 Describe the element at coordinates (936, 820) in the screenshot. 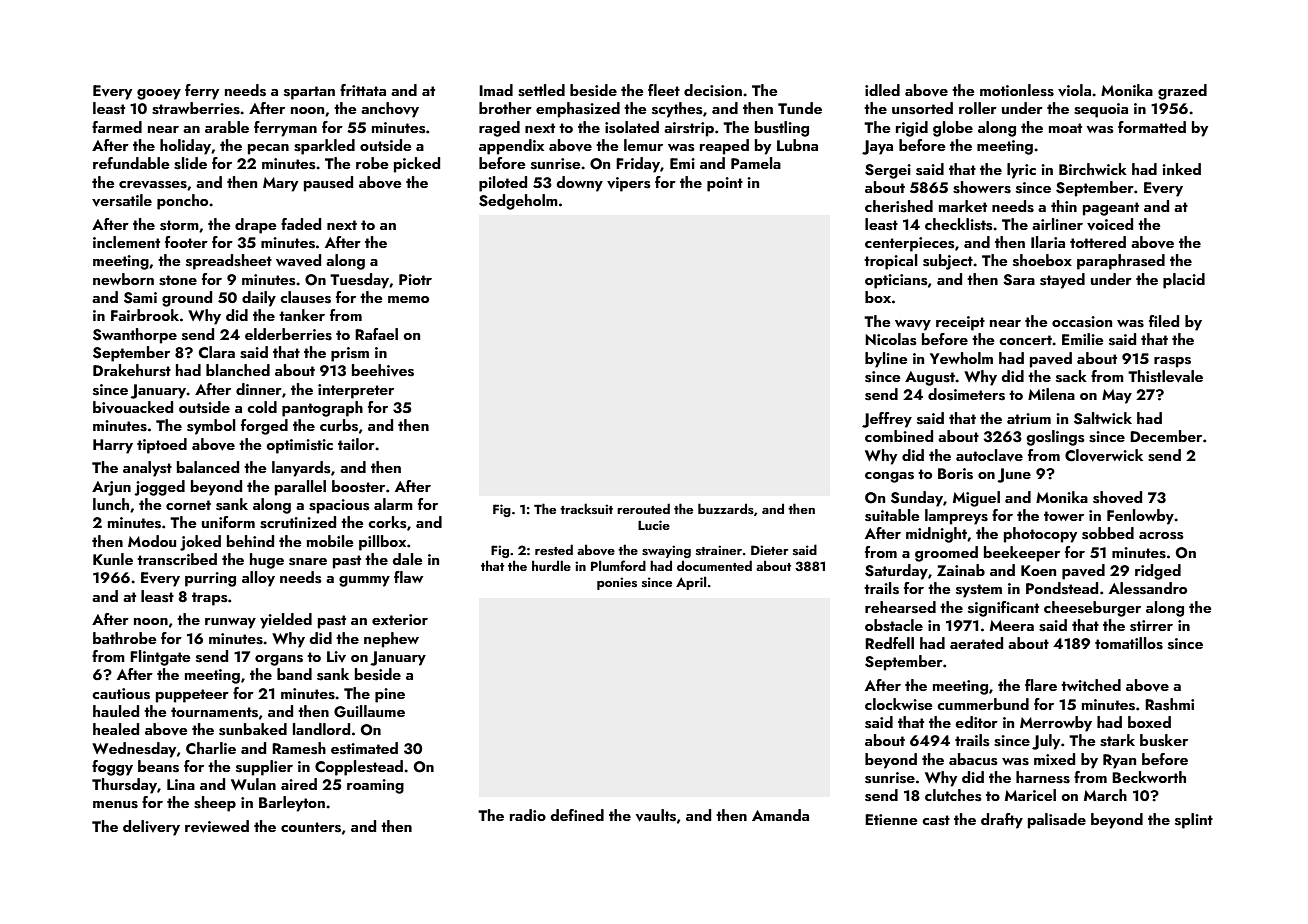

I see `cast` at that location.
